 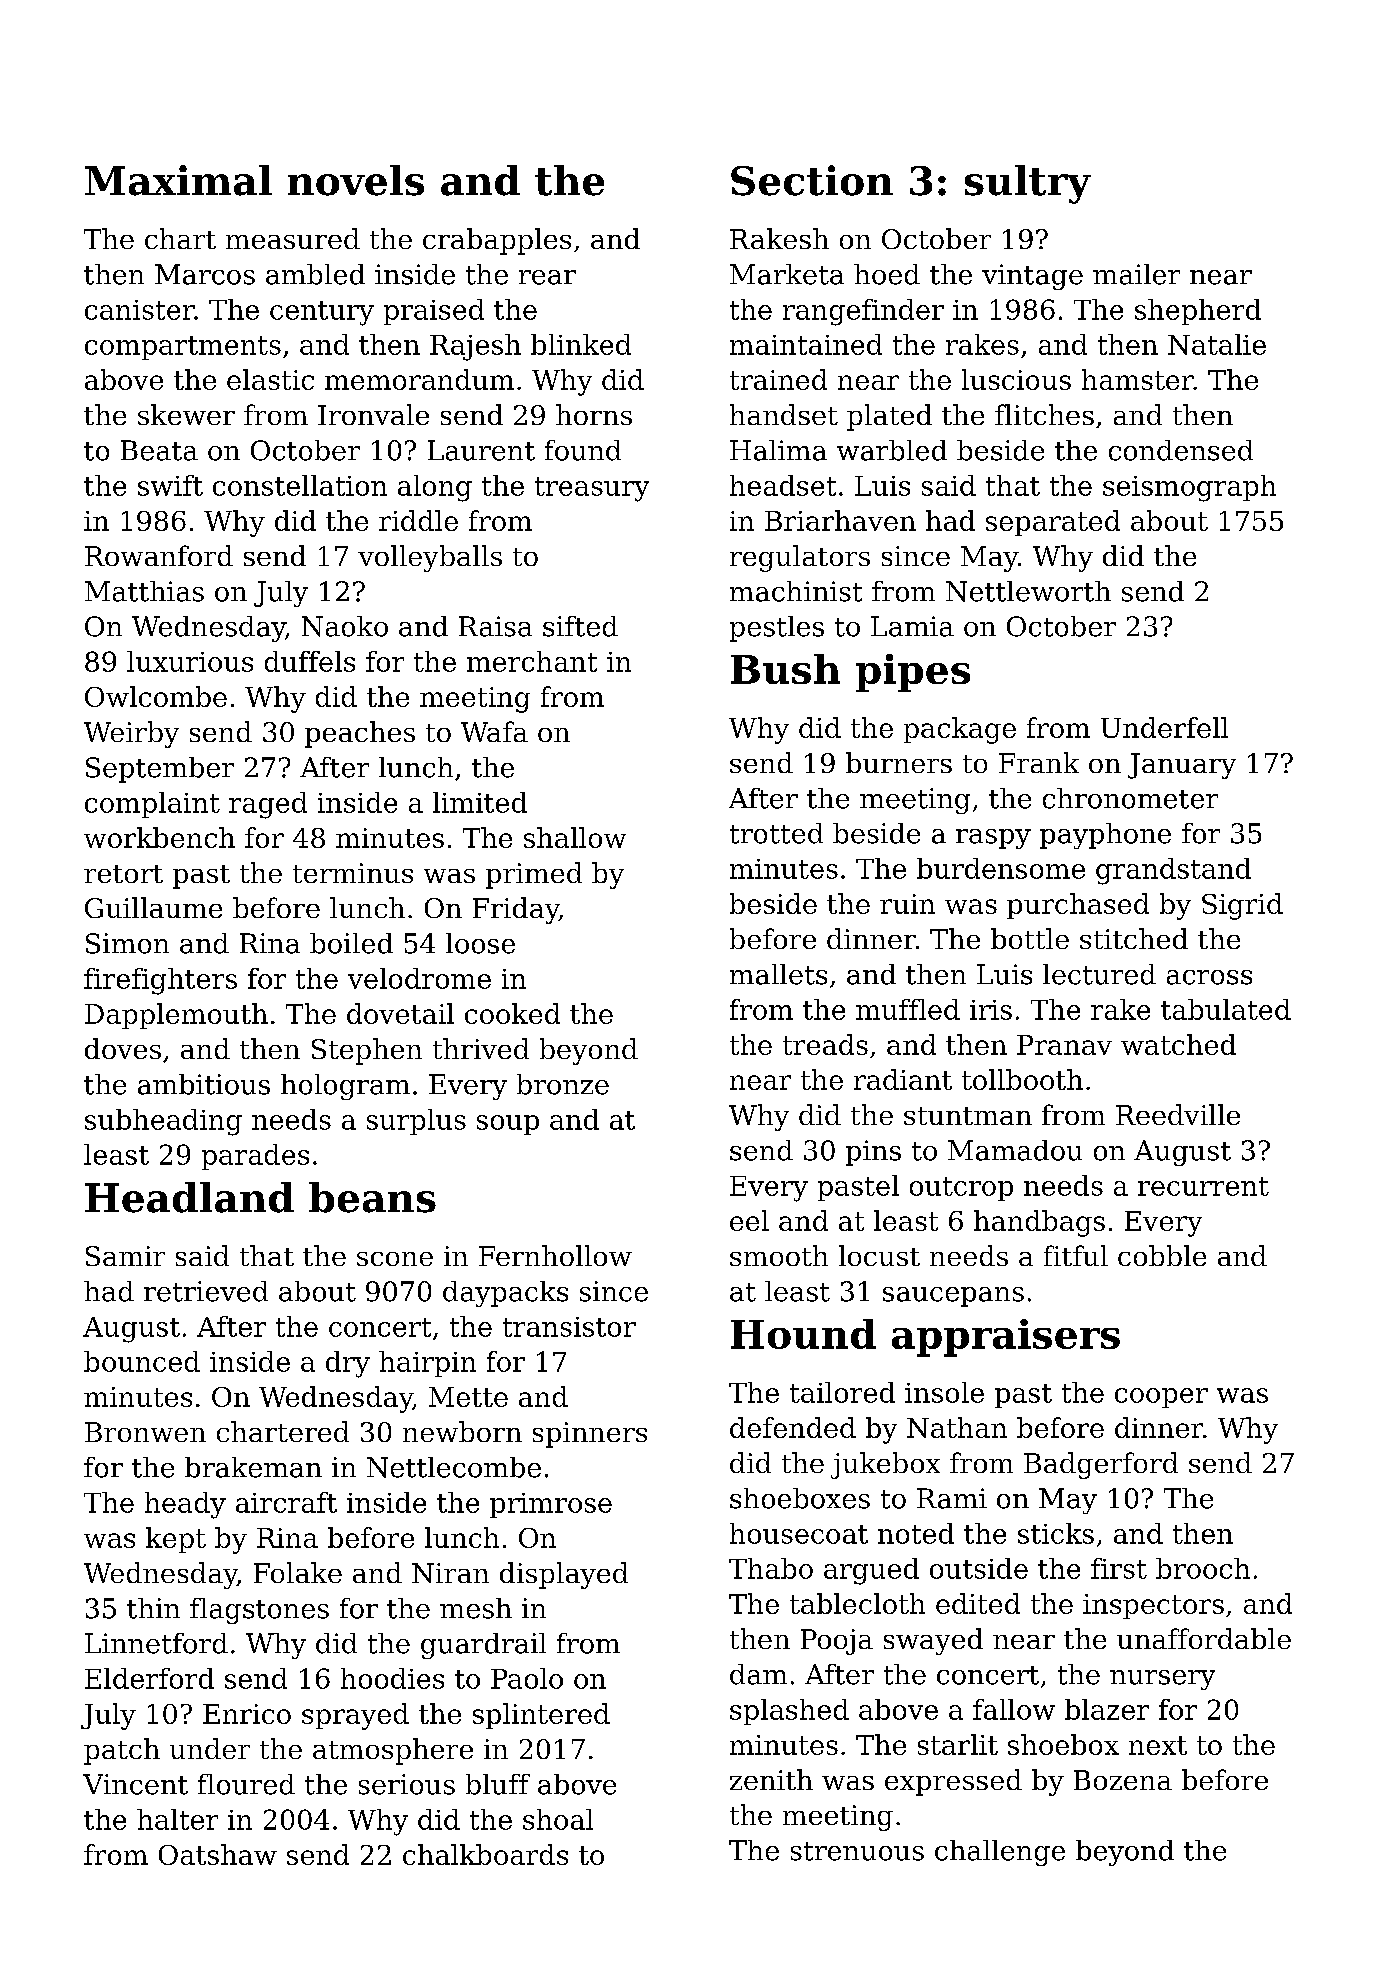 What do you see at coordinates (144, 591) in the document?
I see `Matthias` at bounding box center [144, 591].
